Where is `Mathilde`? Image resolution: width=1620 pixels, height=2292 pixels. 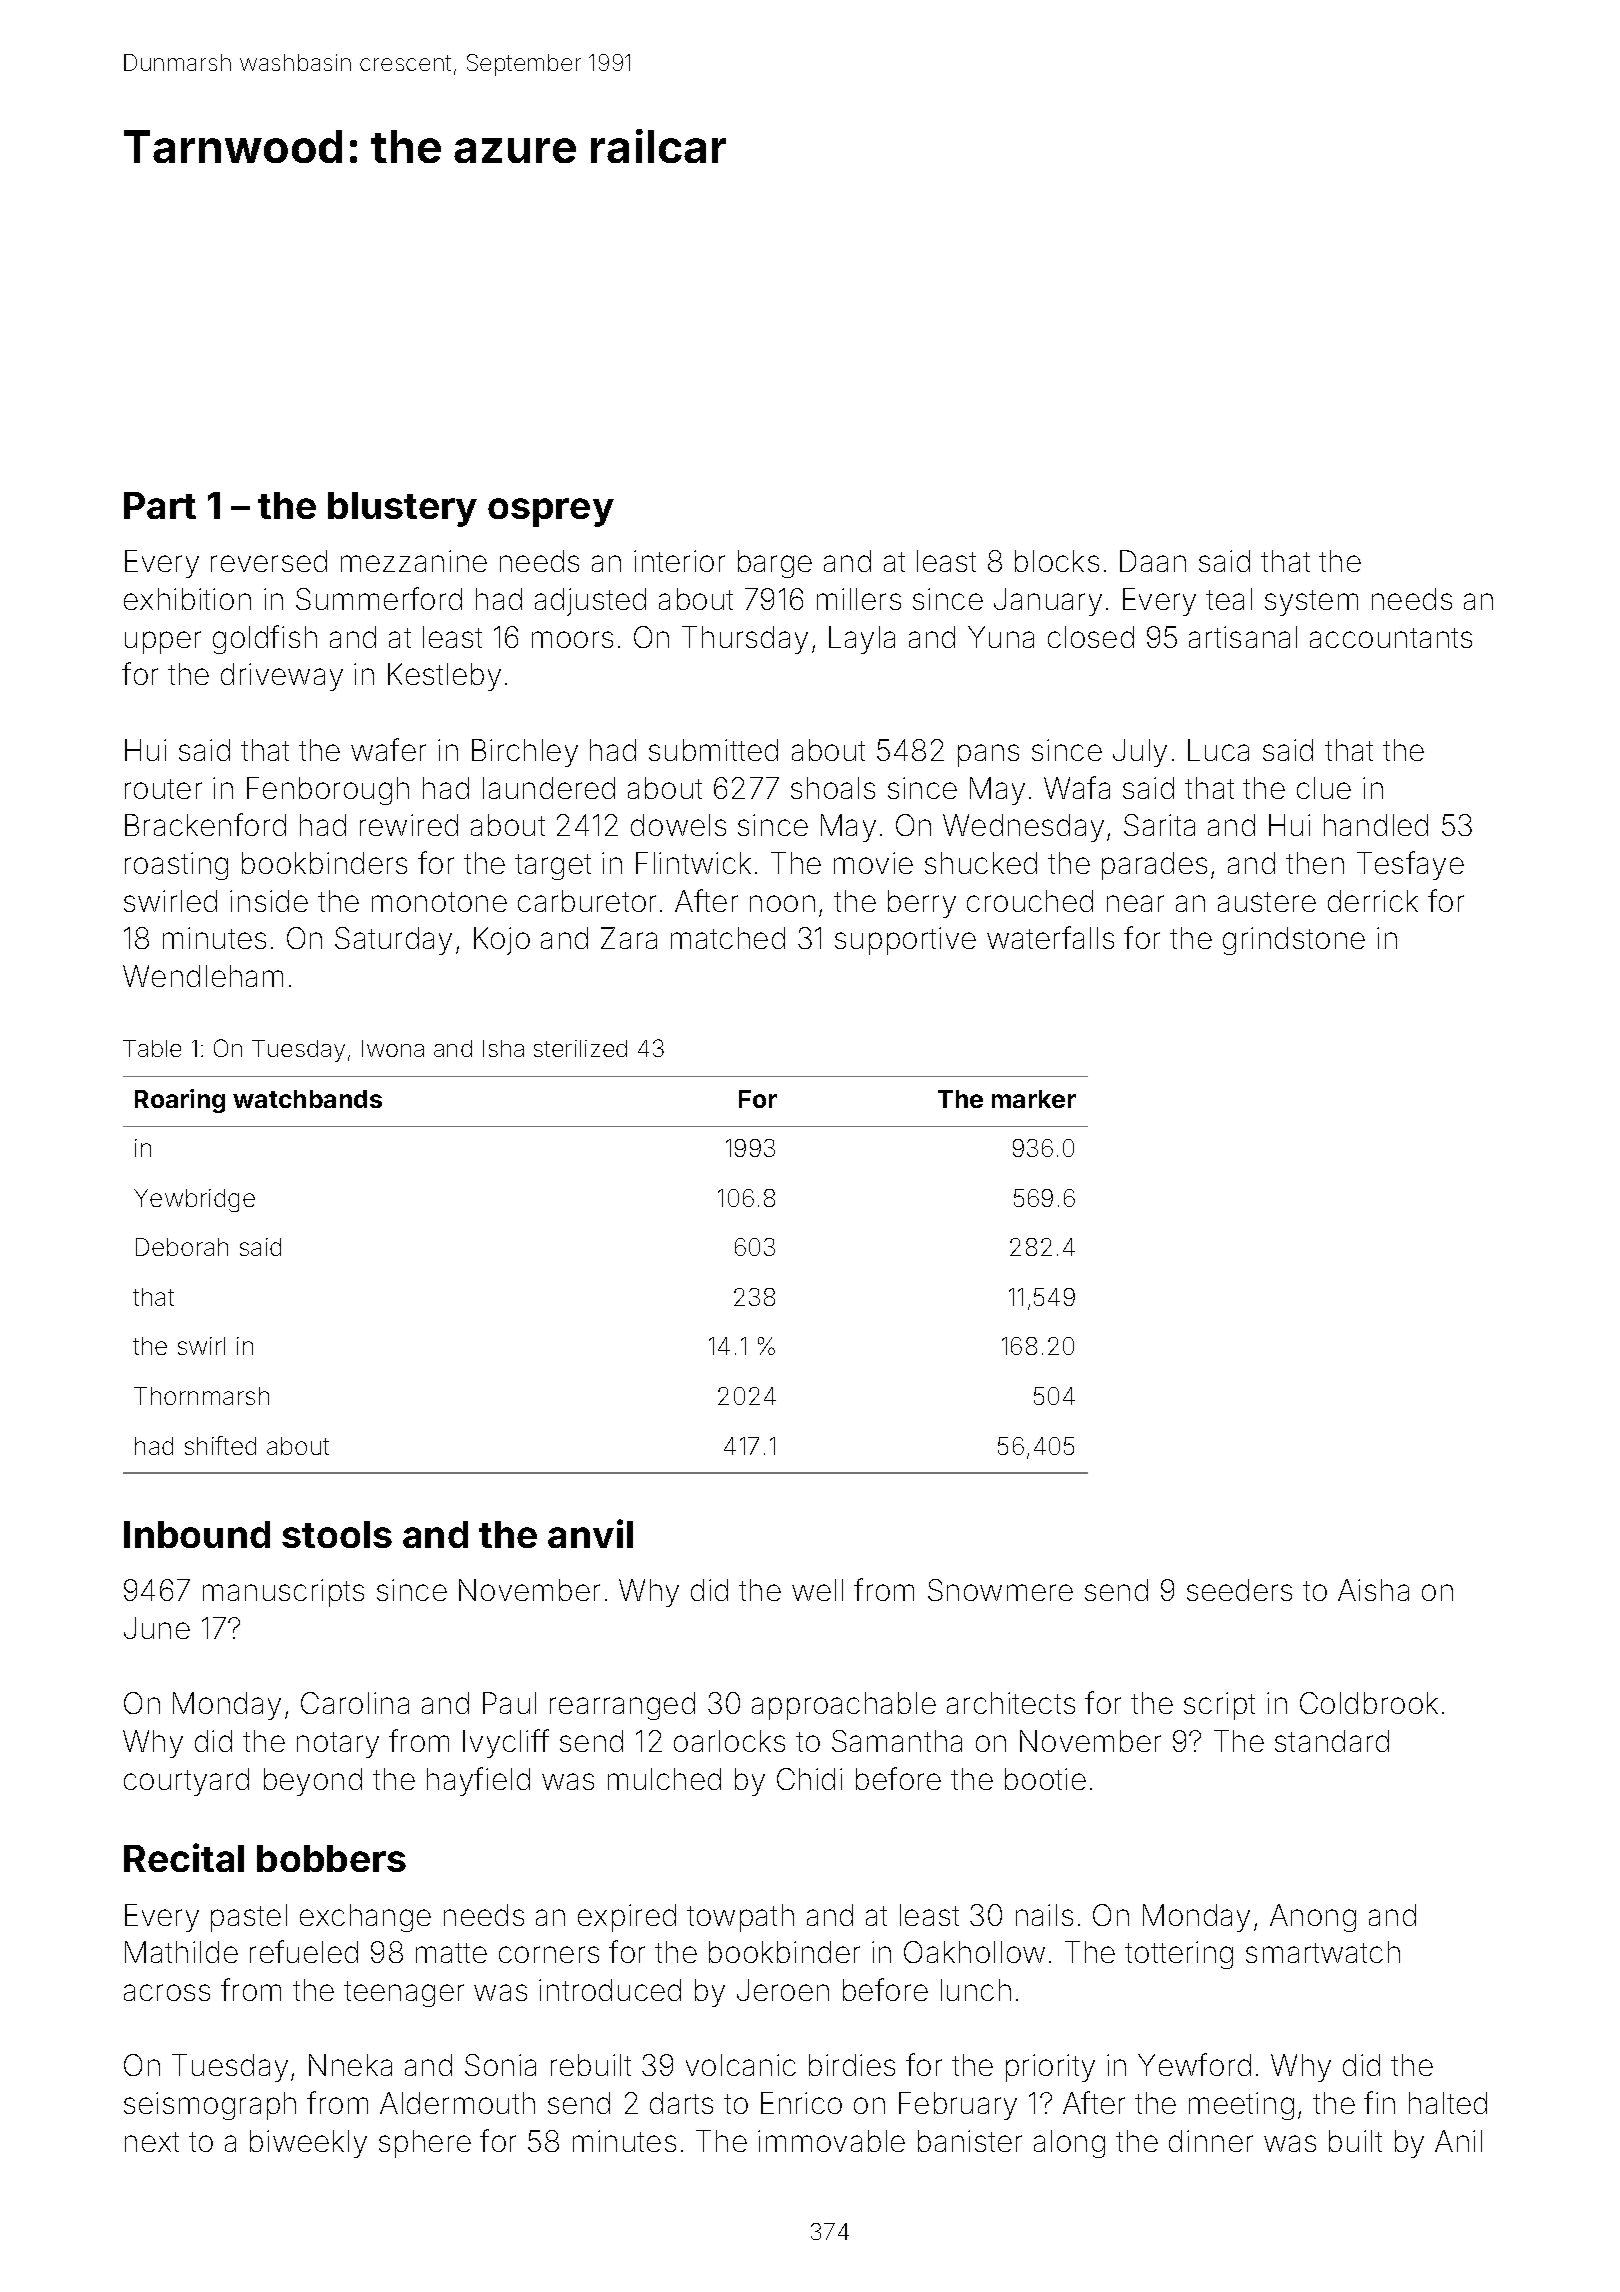 Mathilde is located at coordinates (181, 1952).
